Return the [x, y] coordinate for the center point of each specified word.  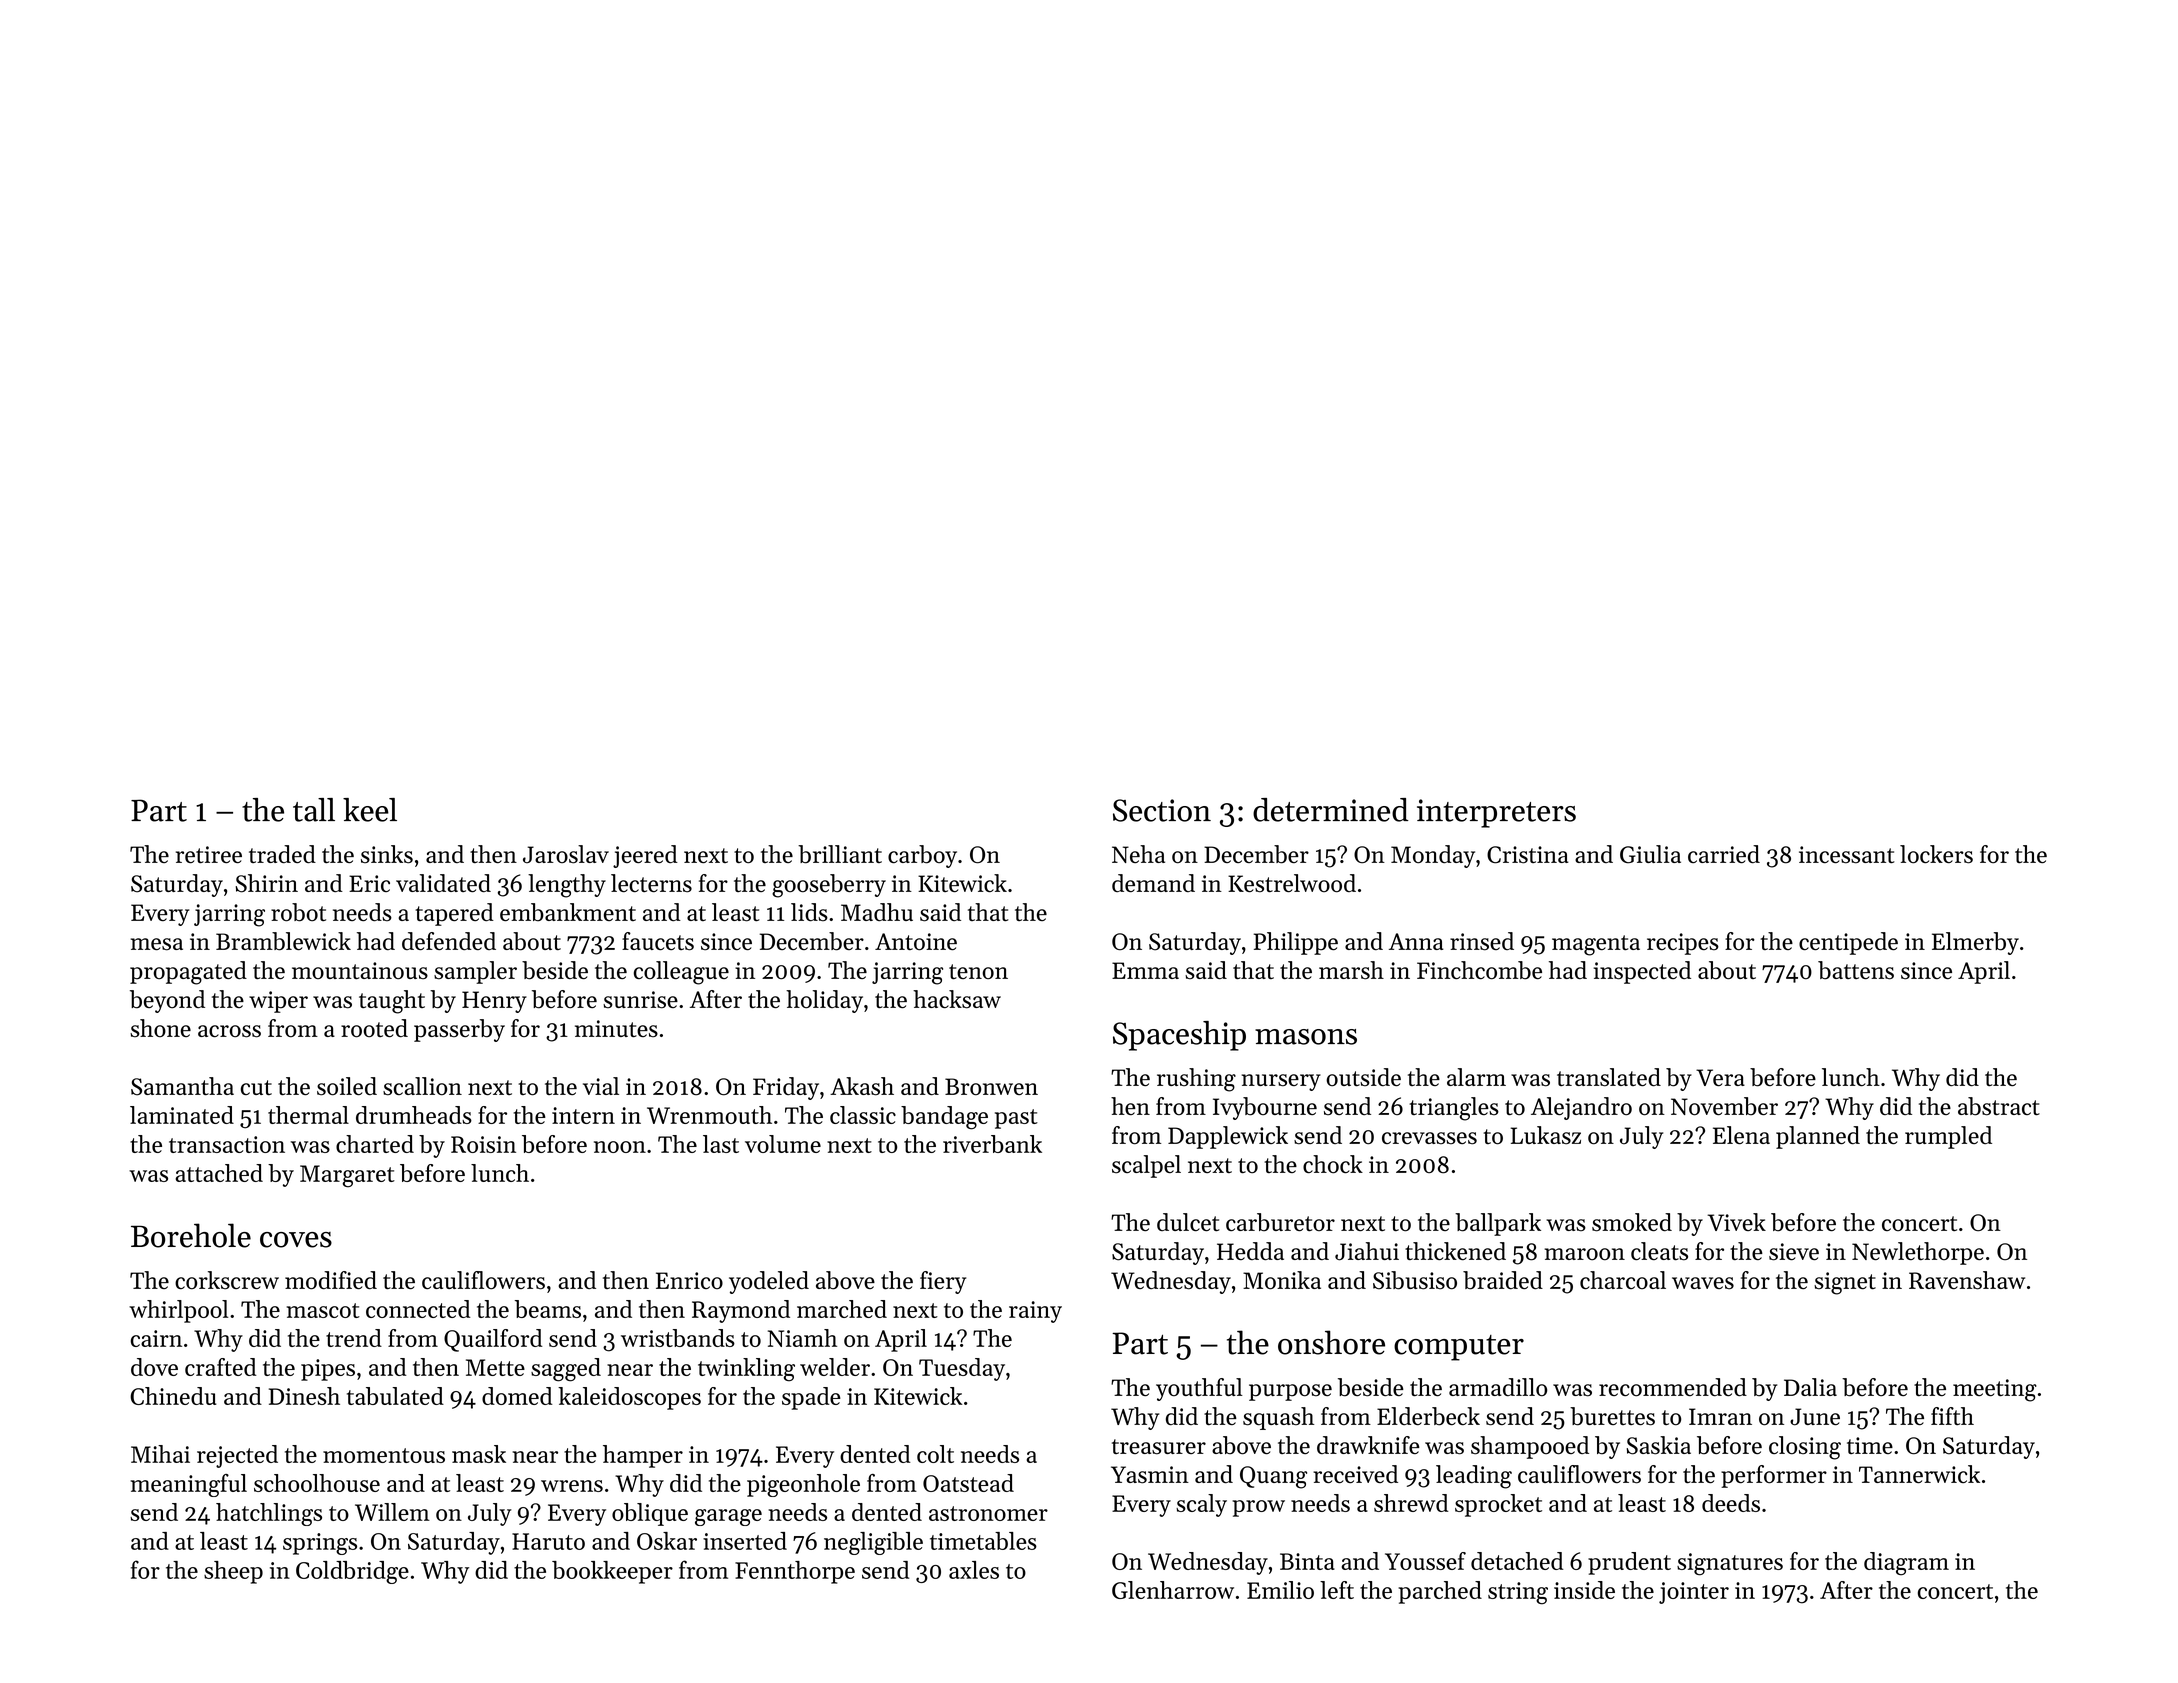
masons [1306, 1037]
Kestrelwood [1292, 883]
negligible [873, 1543]
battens [1856, 970]
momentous [384, 1455]
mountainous [360, 971]
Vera [1720, 1077]
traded [282, 854]
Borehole [191, 1235]
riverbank [992, 1144]
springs [320, 1544]
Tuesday [962, 1369]
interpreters [1496, 813]
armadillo [1498, 1387]
